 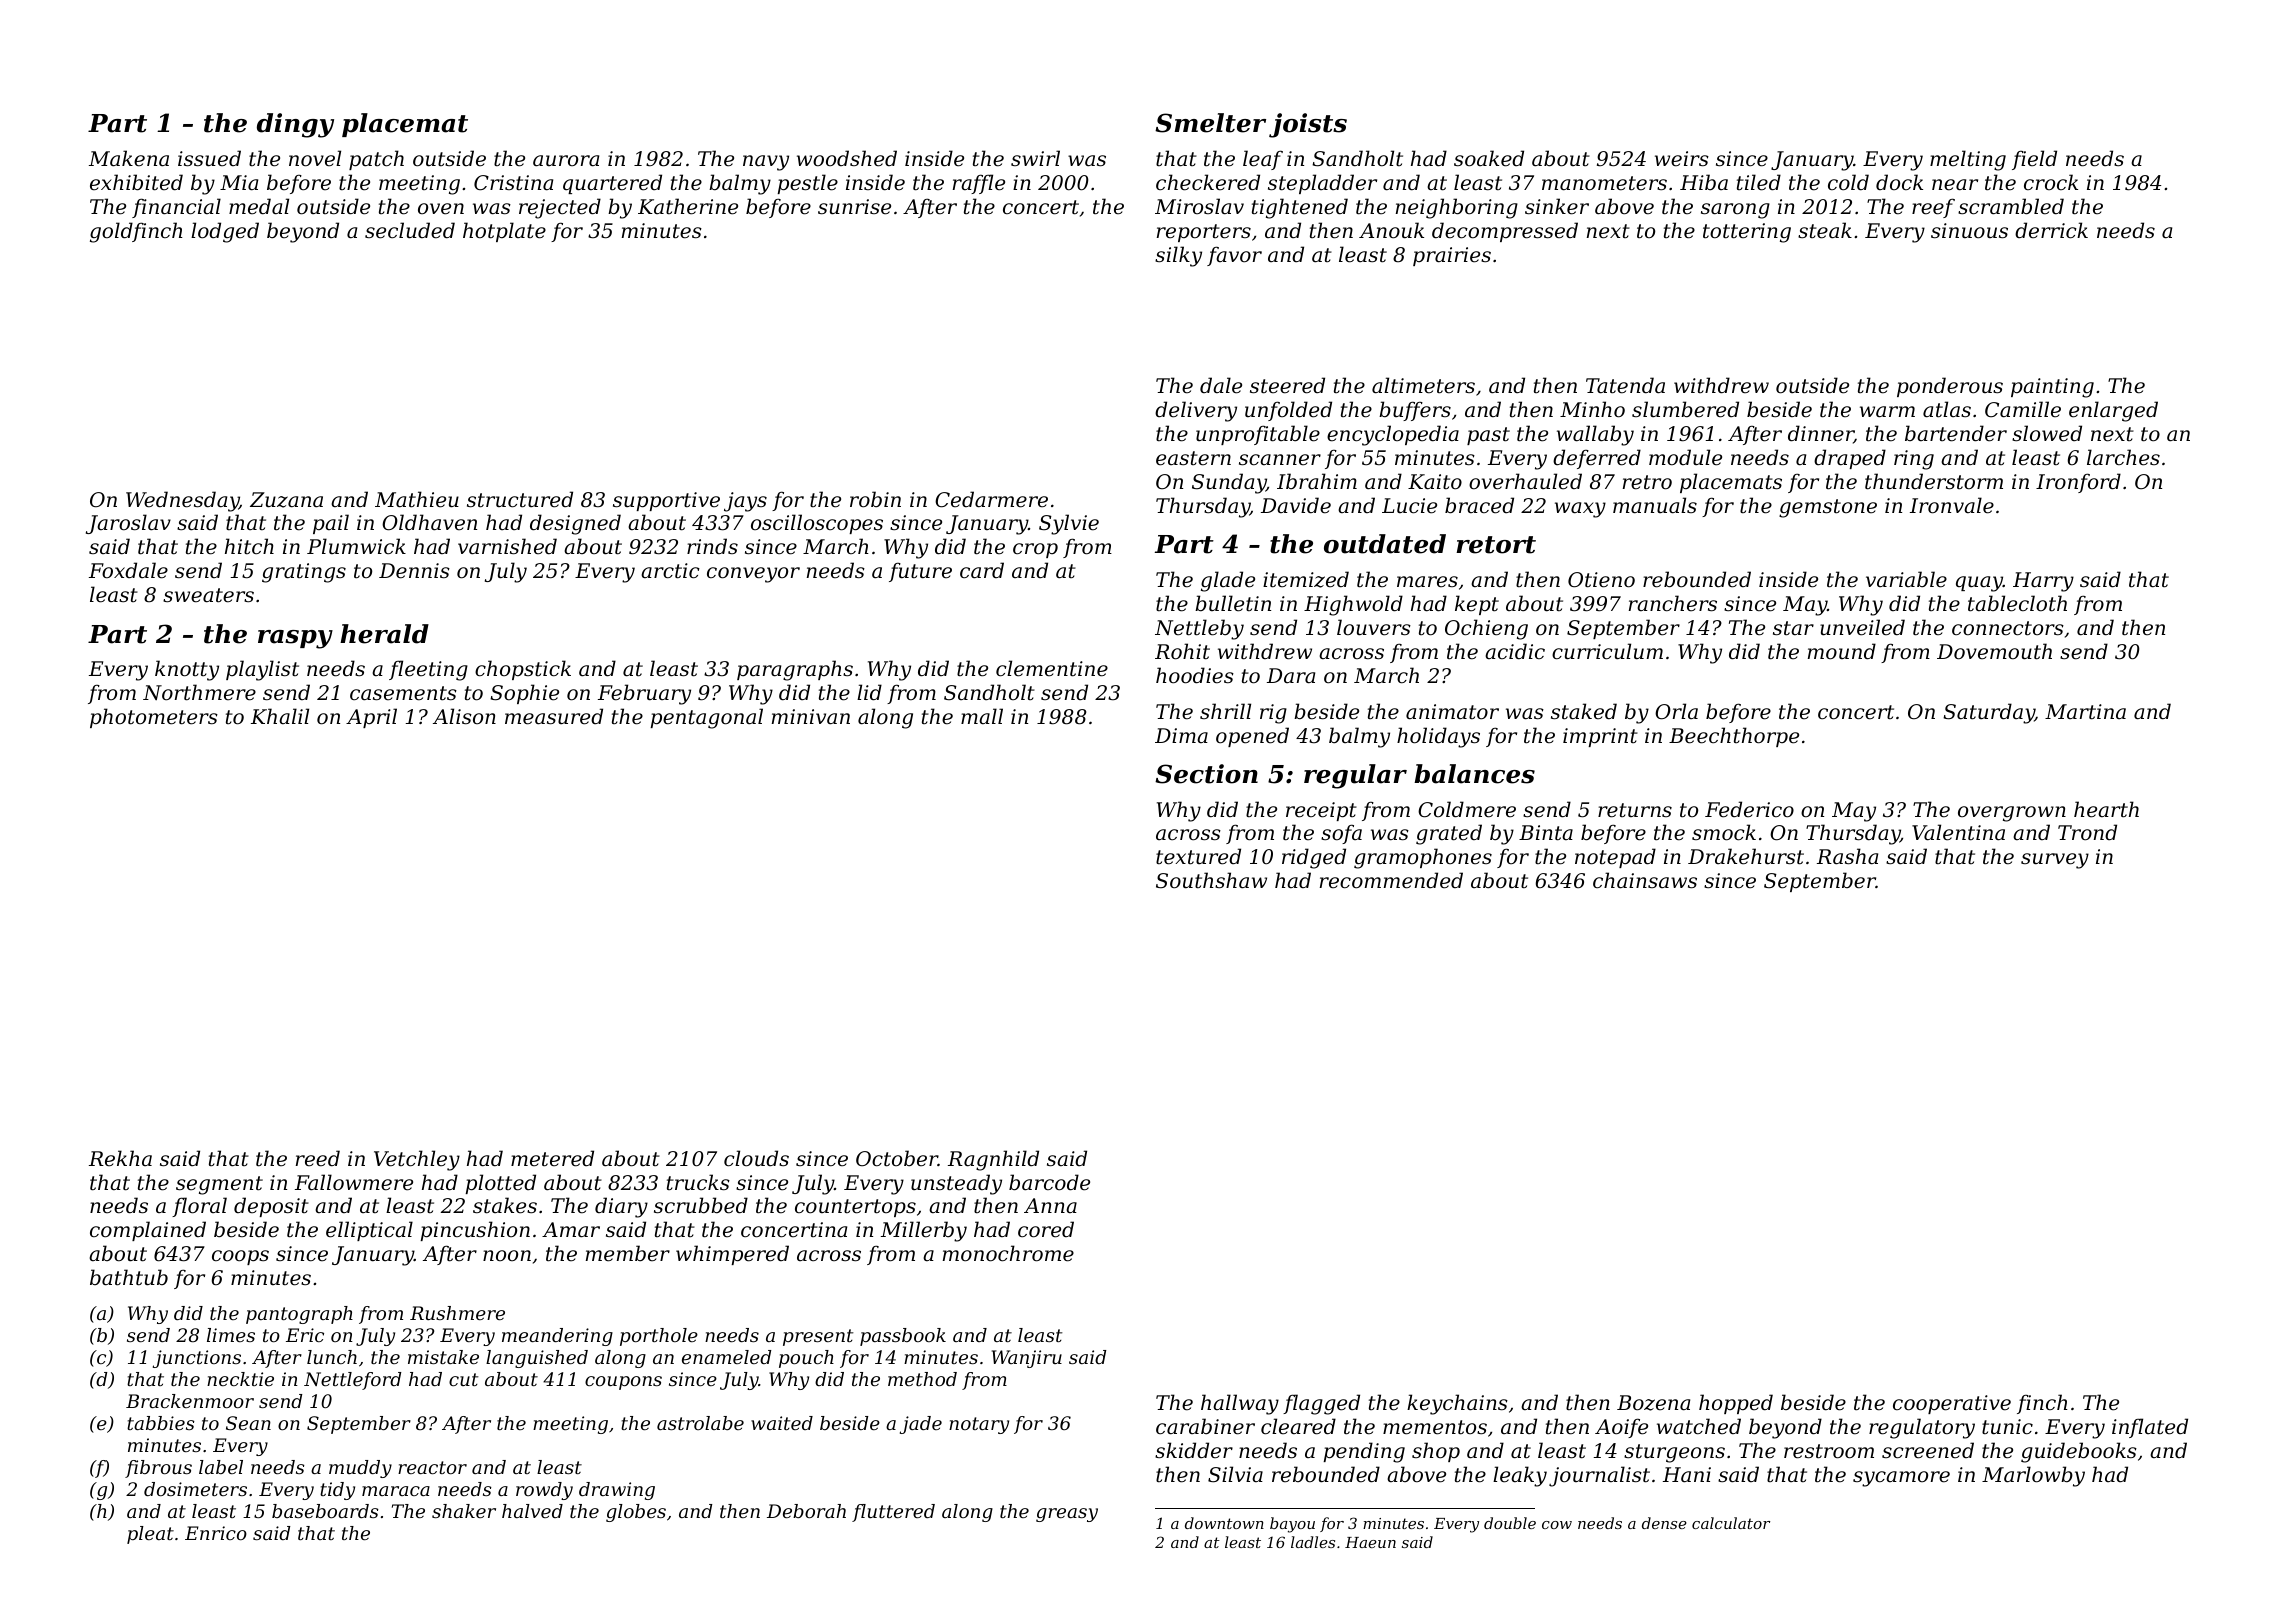 What do you see at coordinates (554, 716) in the screenshot?
I see `measured` at bounding box center [554, 716].
